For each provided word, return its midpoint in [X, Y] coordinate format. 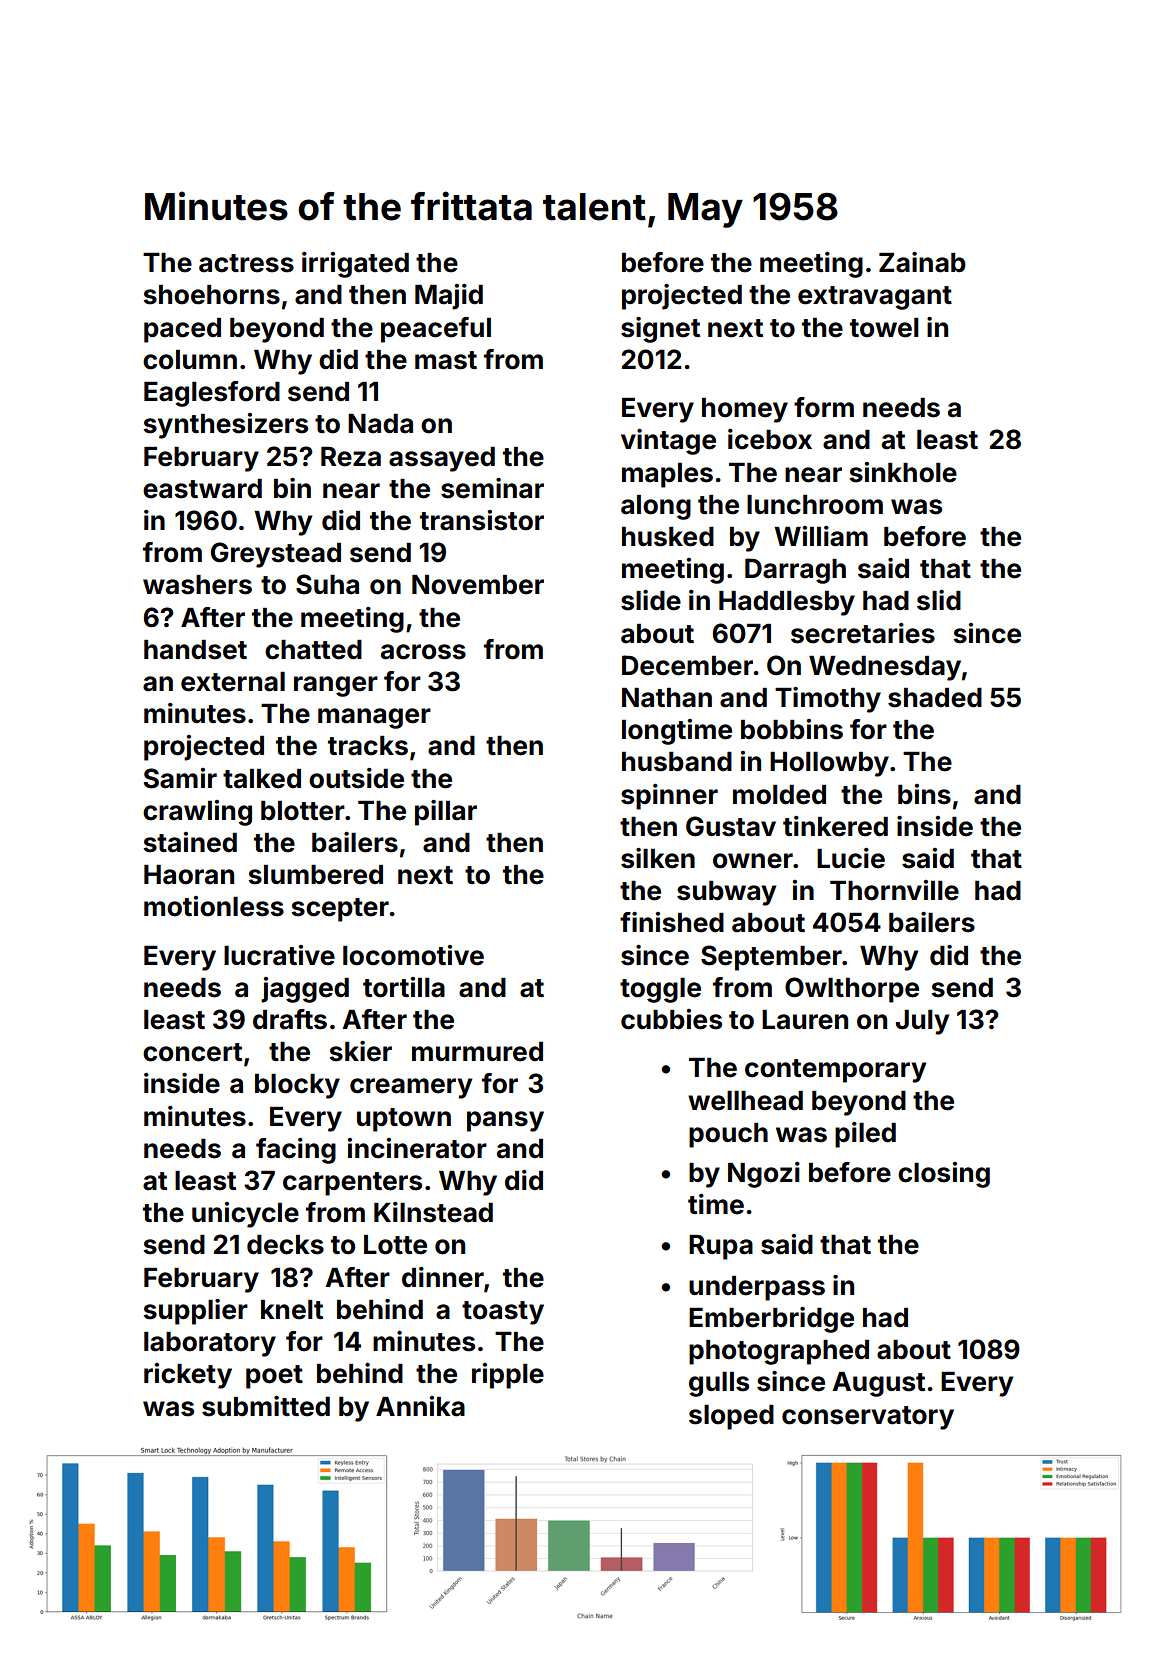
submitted [266, 1406]
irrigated [355, 265]
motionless [214, 906]
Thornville [894, 890]
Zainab [922, 262]
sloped [731, 1417]
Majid [449, 297]
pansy [505, 1121]
